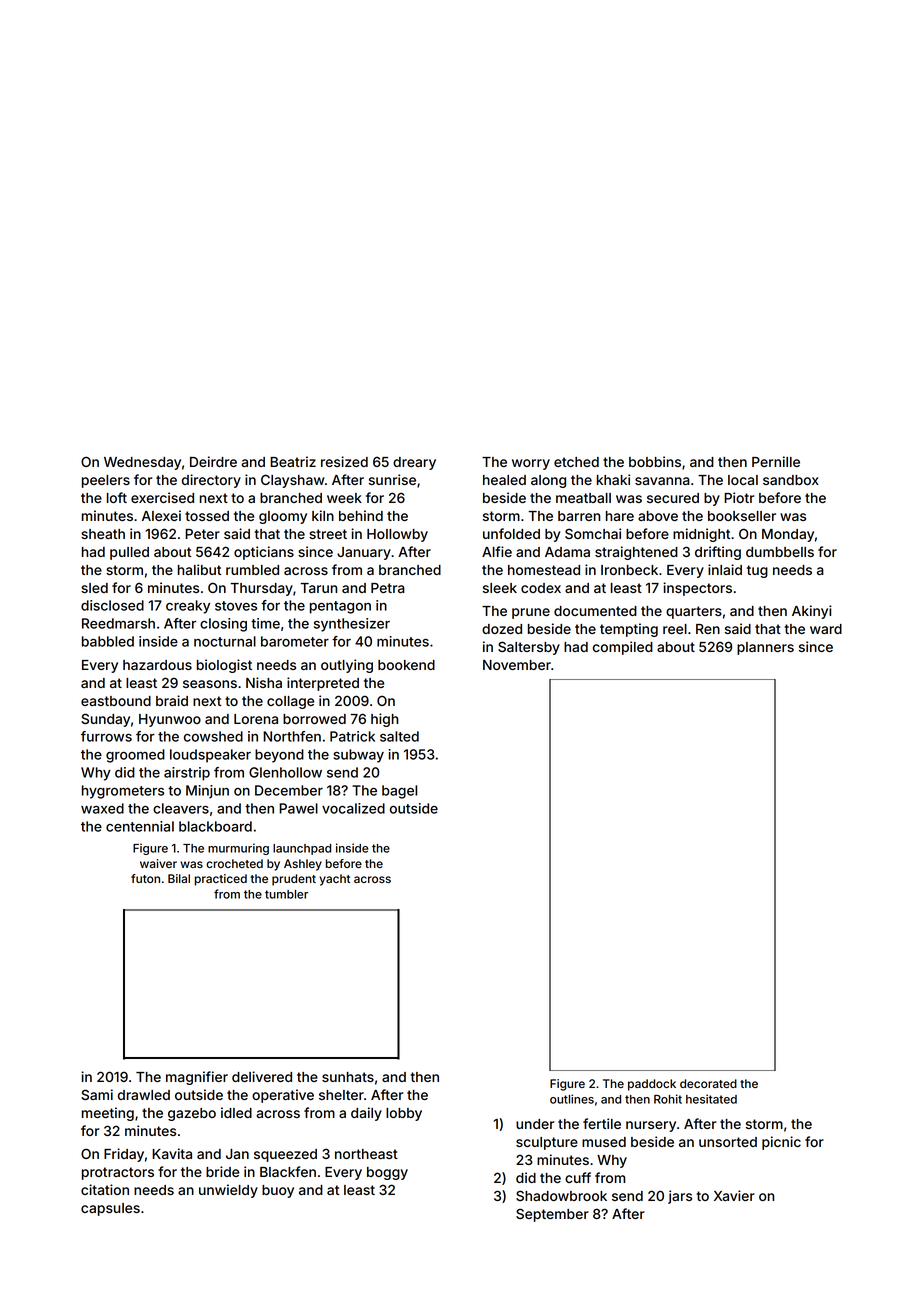 Image resolution: width=924 pixels, height=1314 pixels. What do you see at coordinates (739, 497) in the image?
I see `Piotr` at bounding box center [739, 497].
